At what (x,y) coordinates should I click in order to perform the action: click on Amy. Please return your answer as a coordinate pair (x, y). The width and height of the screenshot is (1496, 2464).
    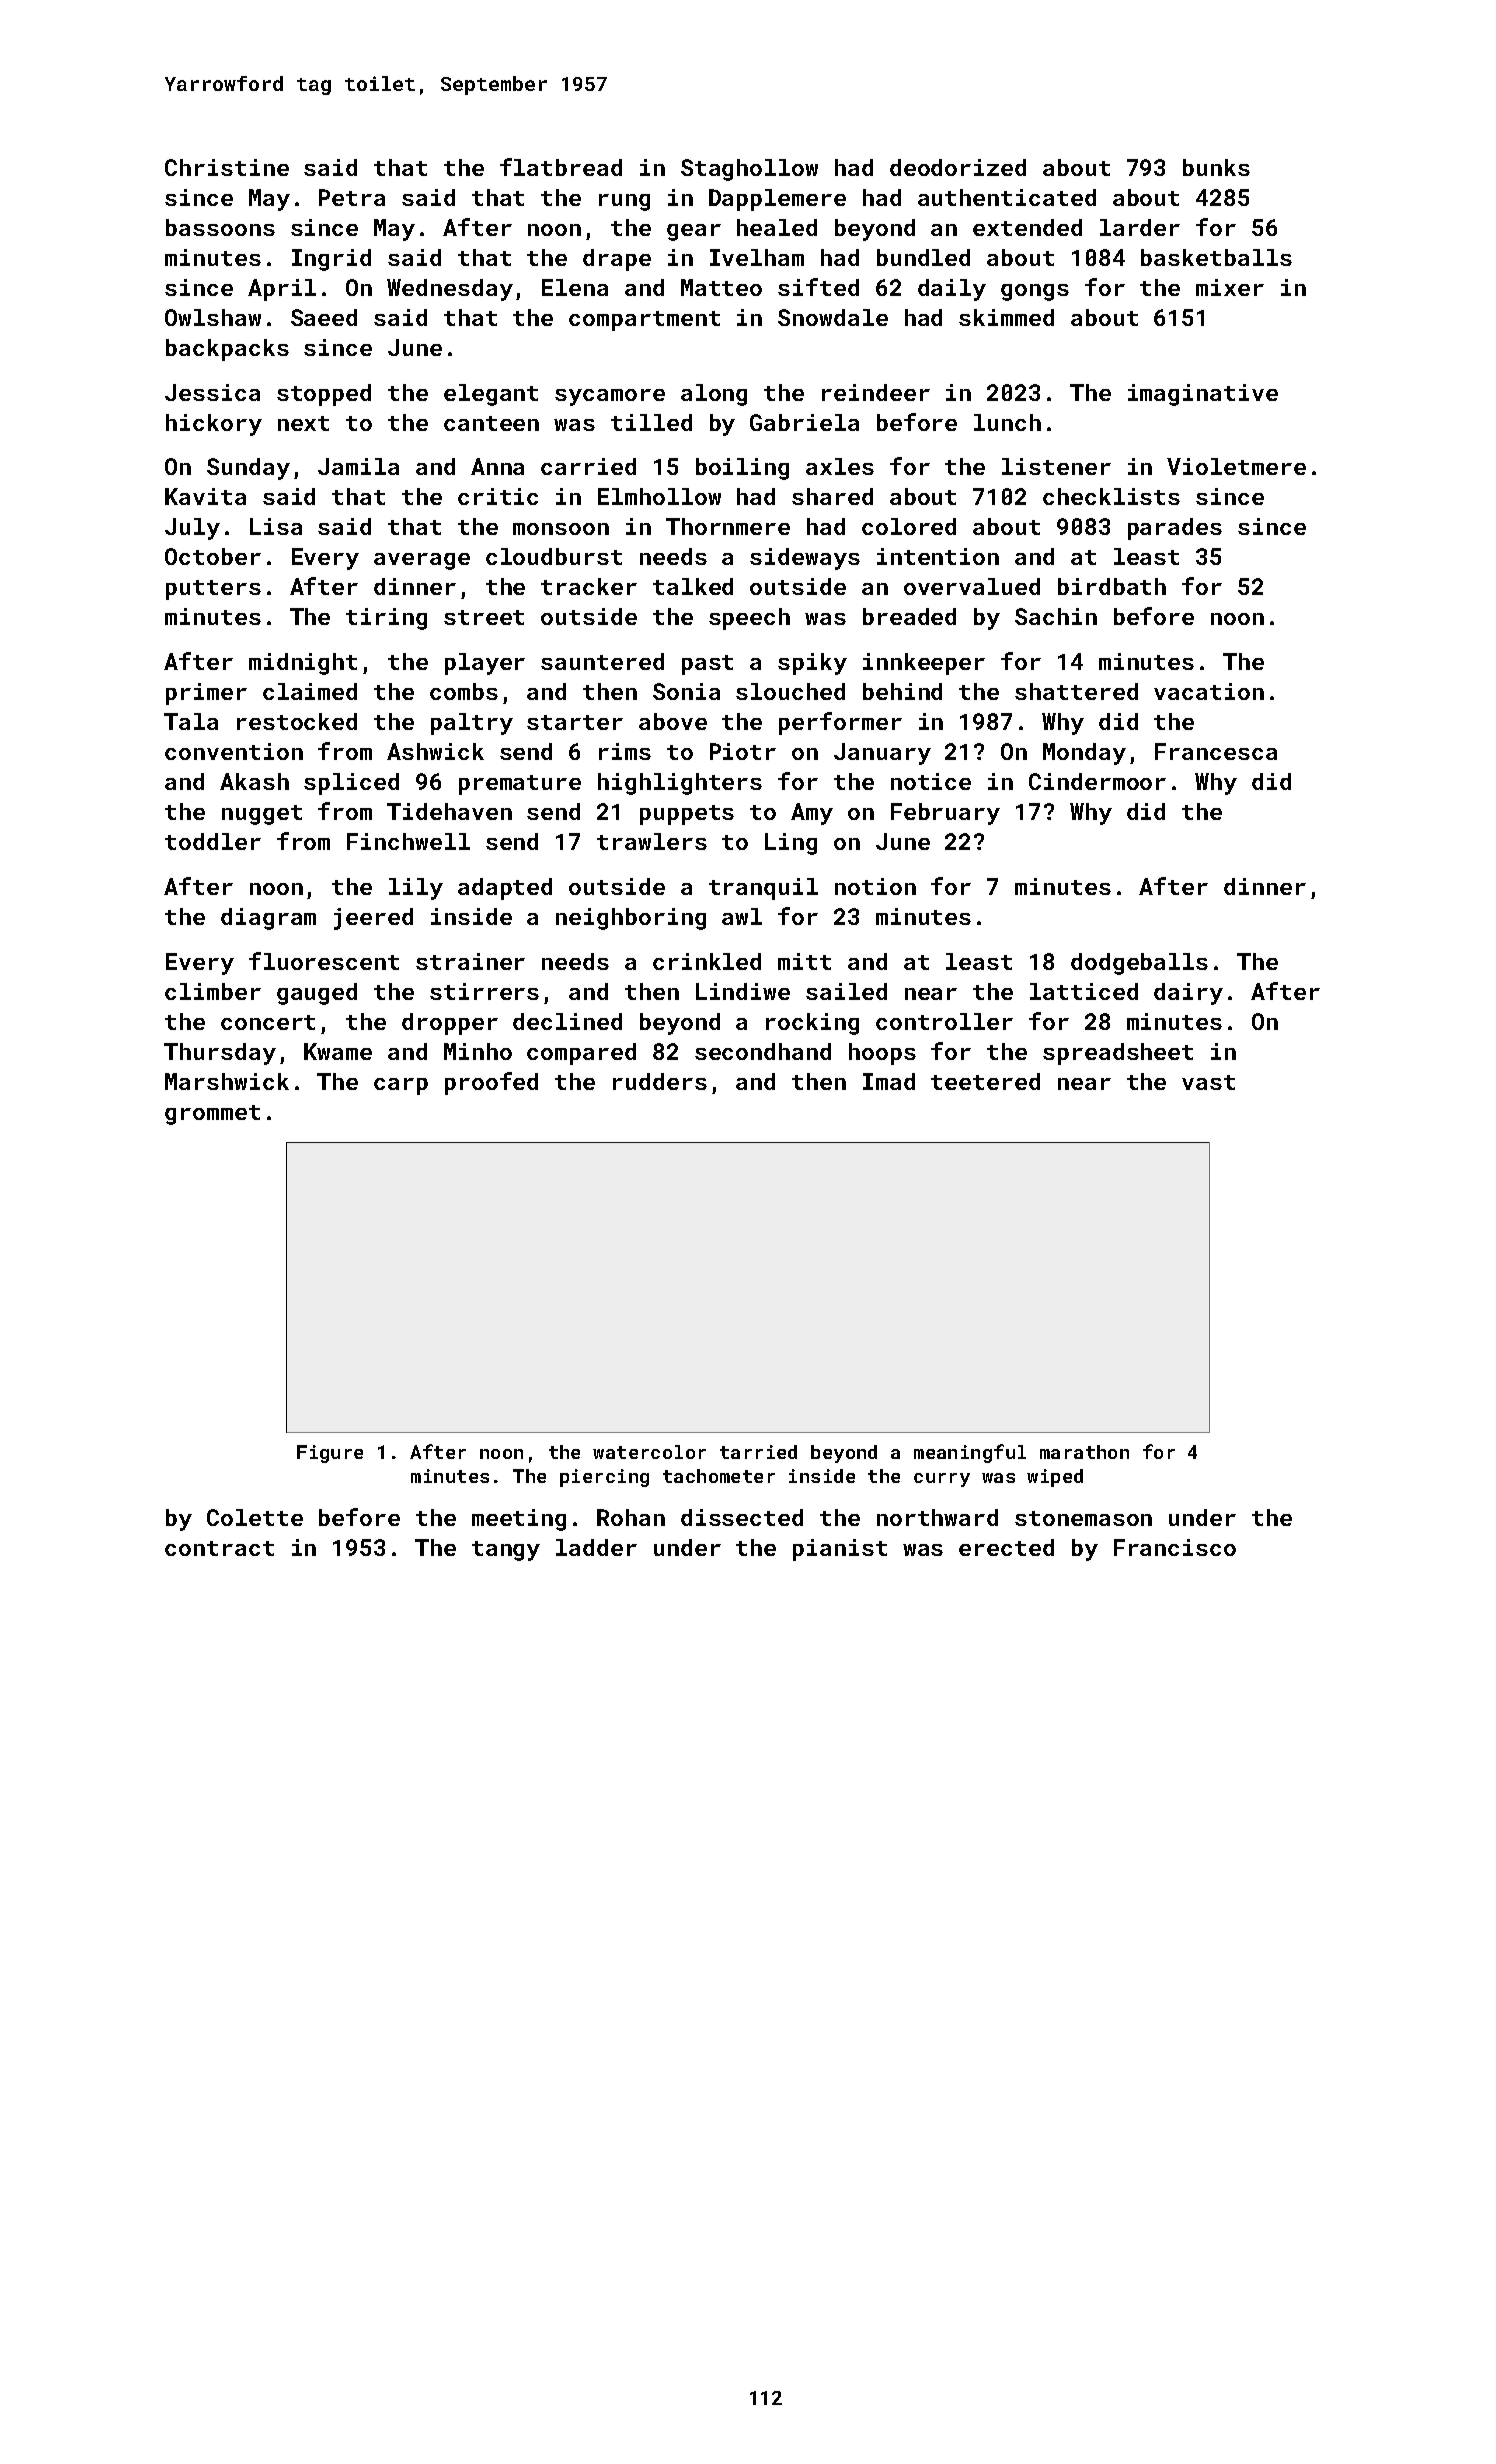
    Looking at the image, I should click on (812, 814).
